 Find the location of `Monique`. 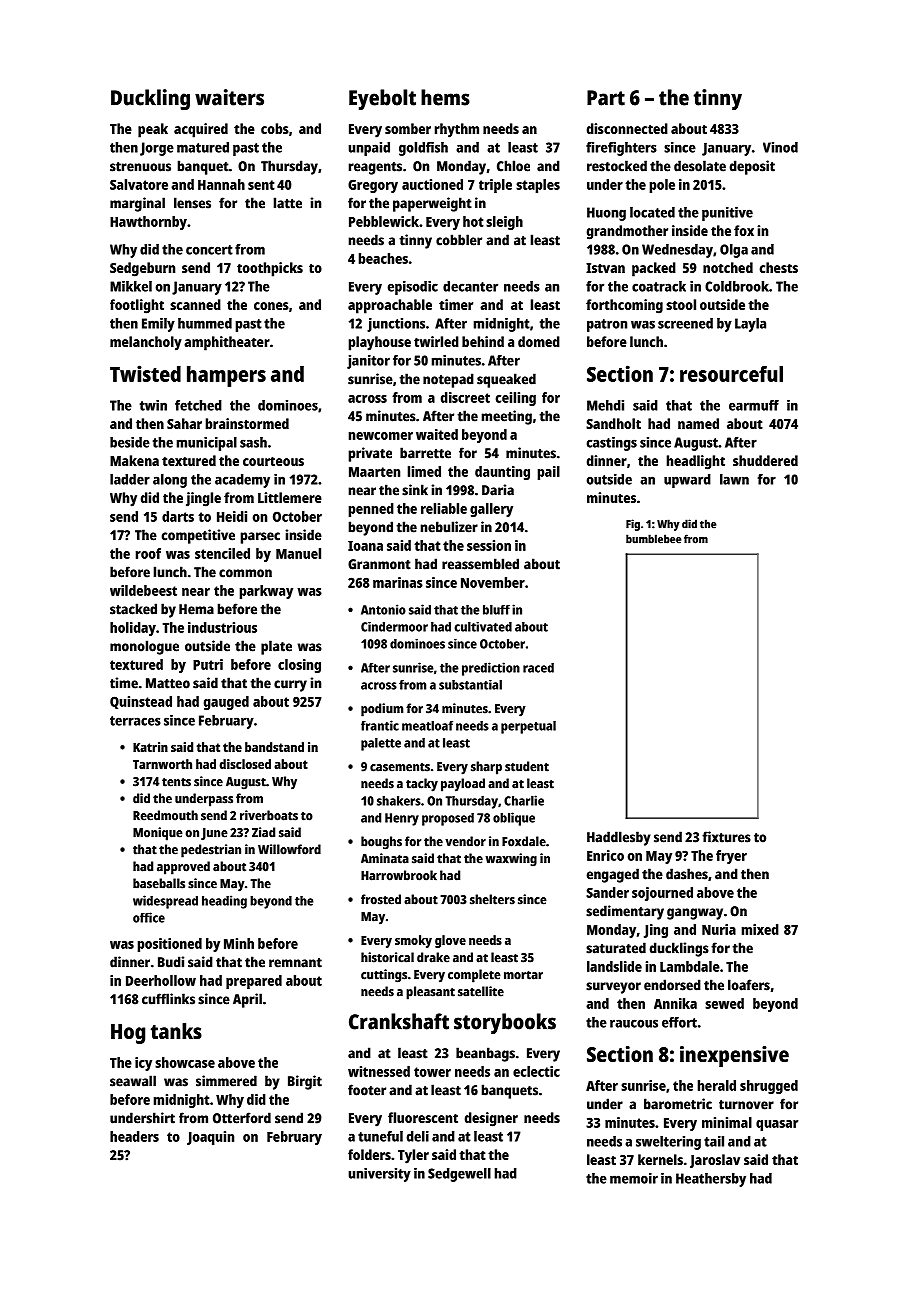

Monique is located at coordinates (158, 834).
